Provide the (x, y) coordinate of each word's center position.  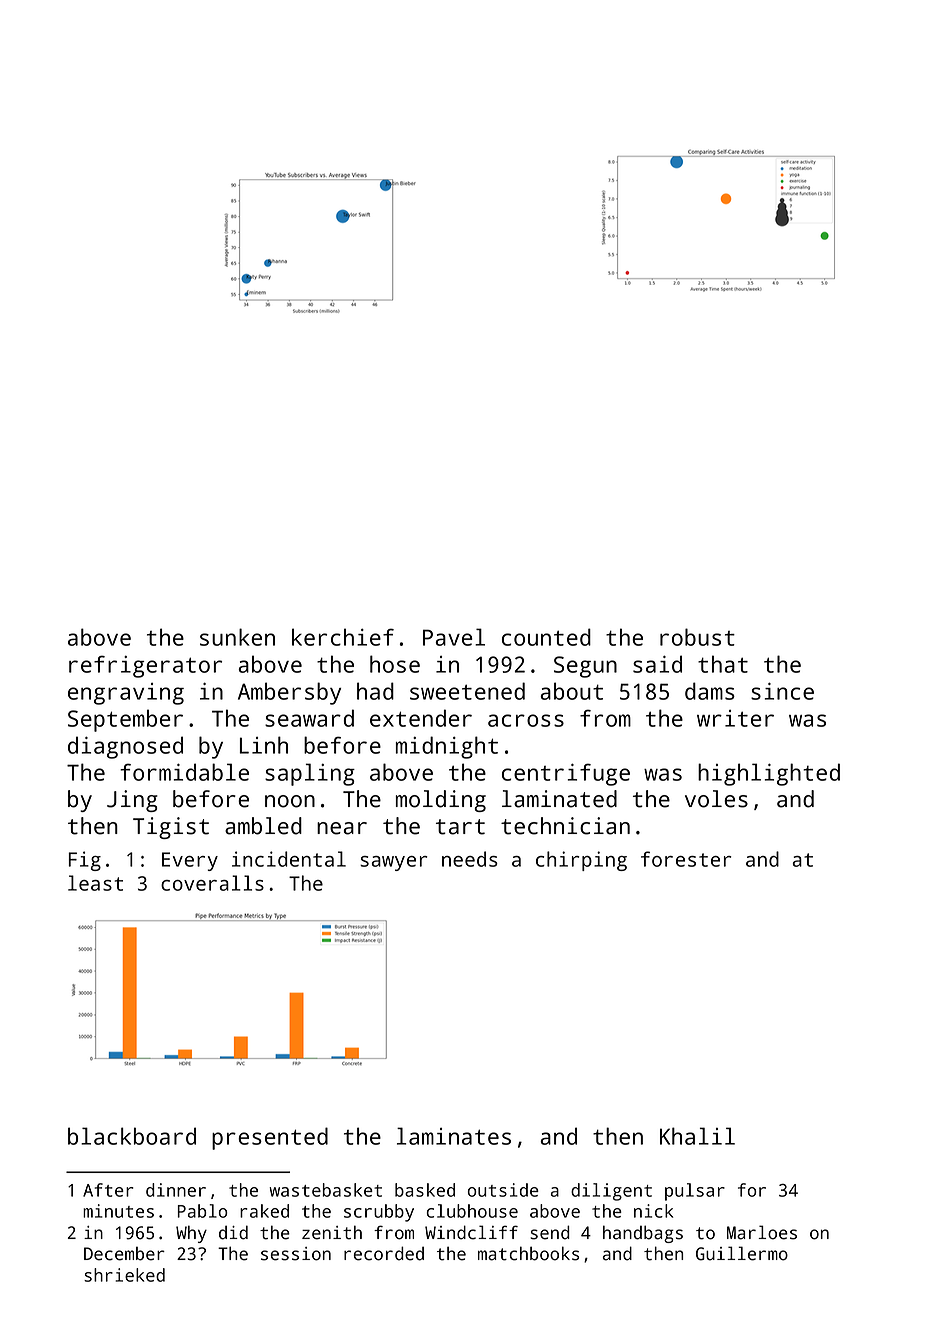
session (296, 1254)
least (95, 883)
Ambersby (289, 693)
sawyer (394, 863)
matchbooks (528, 1253)
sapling (310, 774)
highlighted (769, 774)
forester (686, 859)
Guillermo (742, 1253)
